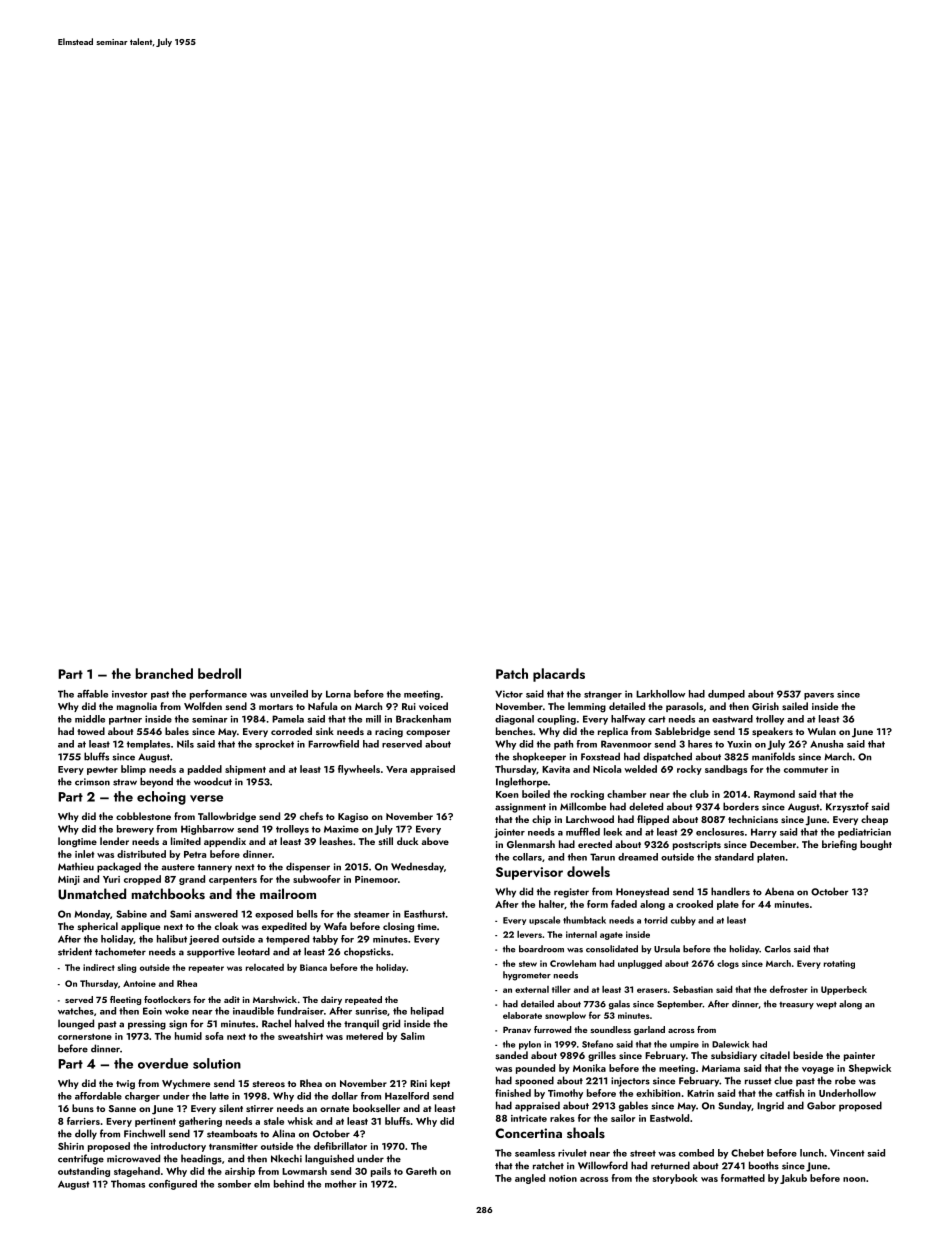 This screenshot has width=952, height=1233. I want to click on hygrometer, so click(527, 976).
